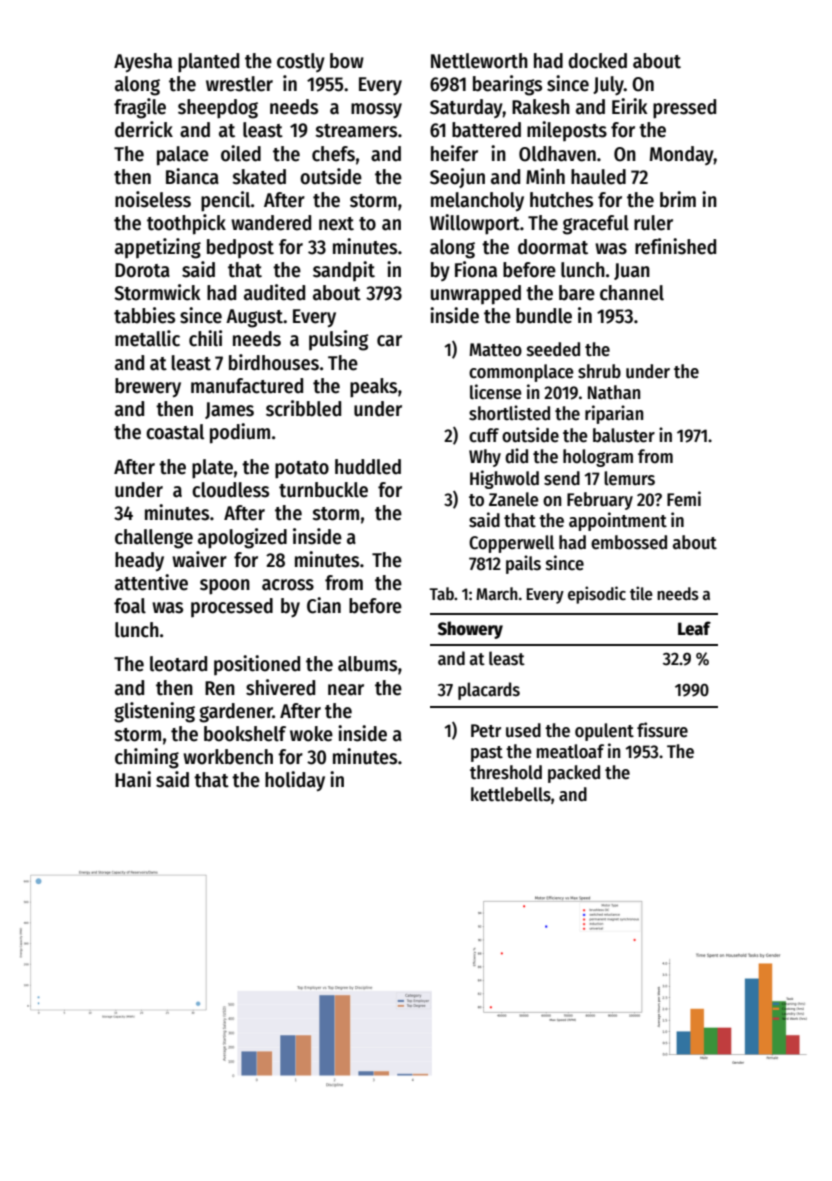 The image size is (832, 1181). What do you see at coordinates (257, 665) in the page?
I see `positioned` at bounding box center [257, 665].
